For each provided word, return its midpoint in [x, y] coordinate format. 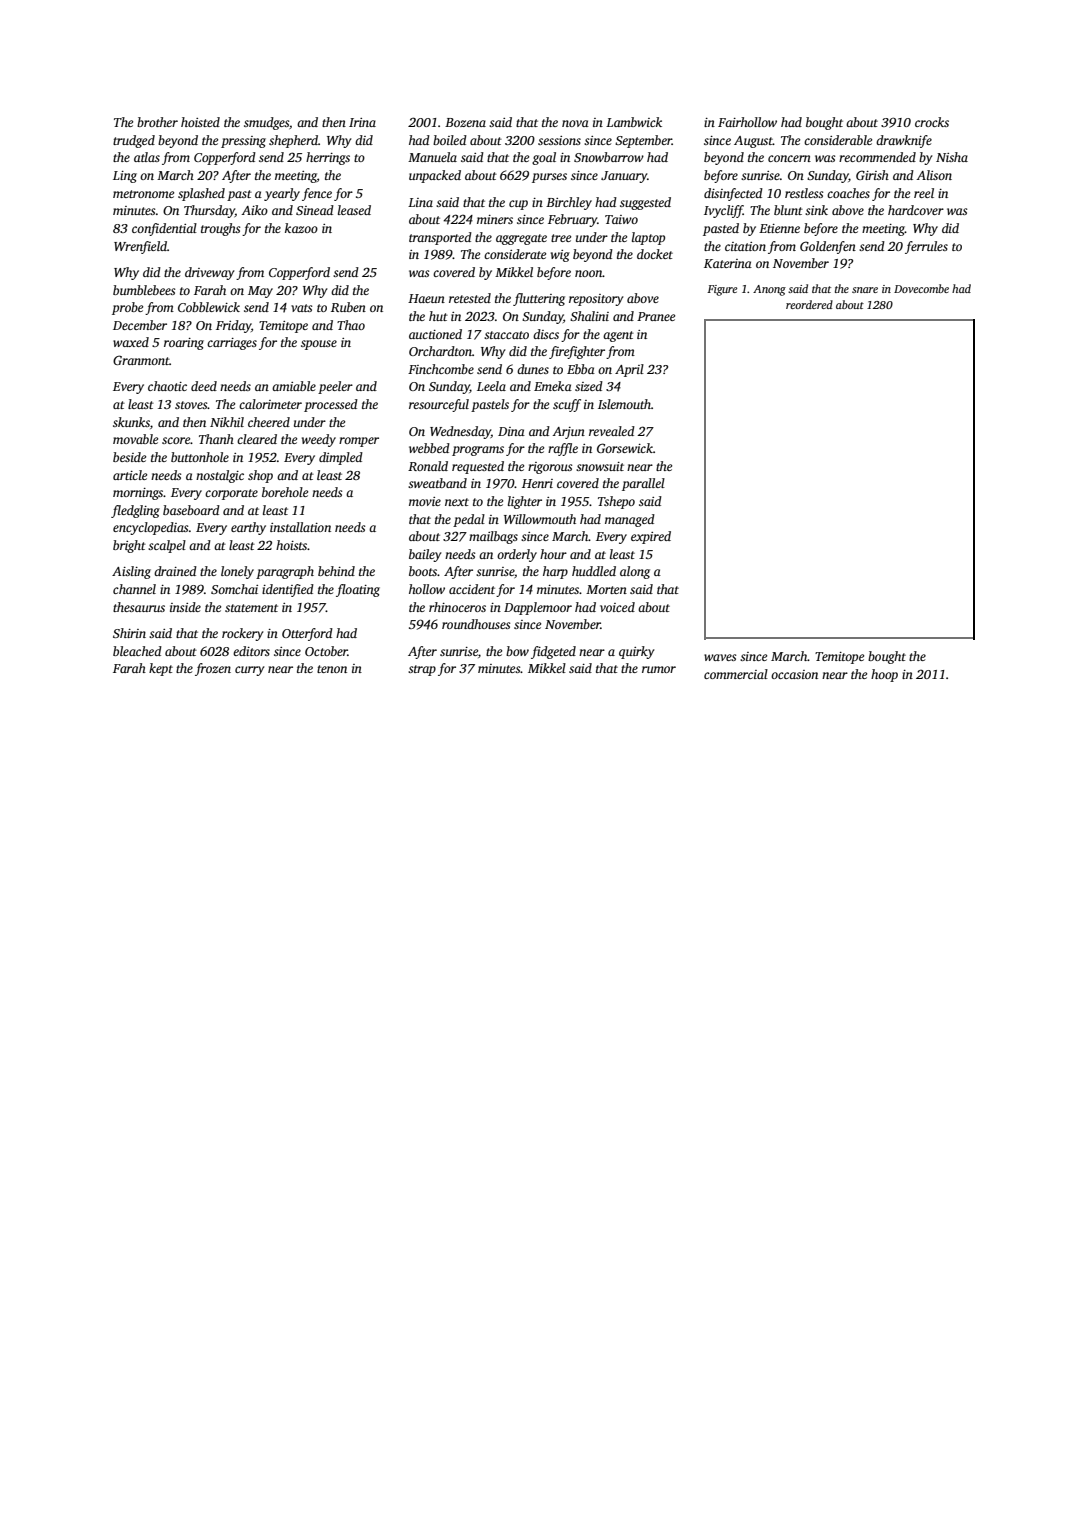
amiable [294, 386]
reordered [809, 304]
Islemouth [624, 404]
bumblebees [144, 290]
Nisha [952, 157]
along [635, 572]
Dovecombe [921, 288]
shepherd [293, 141]
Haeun [426, 298]
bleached [137, 651]
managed [630, 520]
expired [651, 537]
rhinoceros [457, 607]
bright [129, 546]
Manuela [432, 157]
